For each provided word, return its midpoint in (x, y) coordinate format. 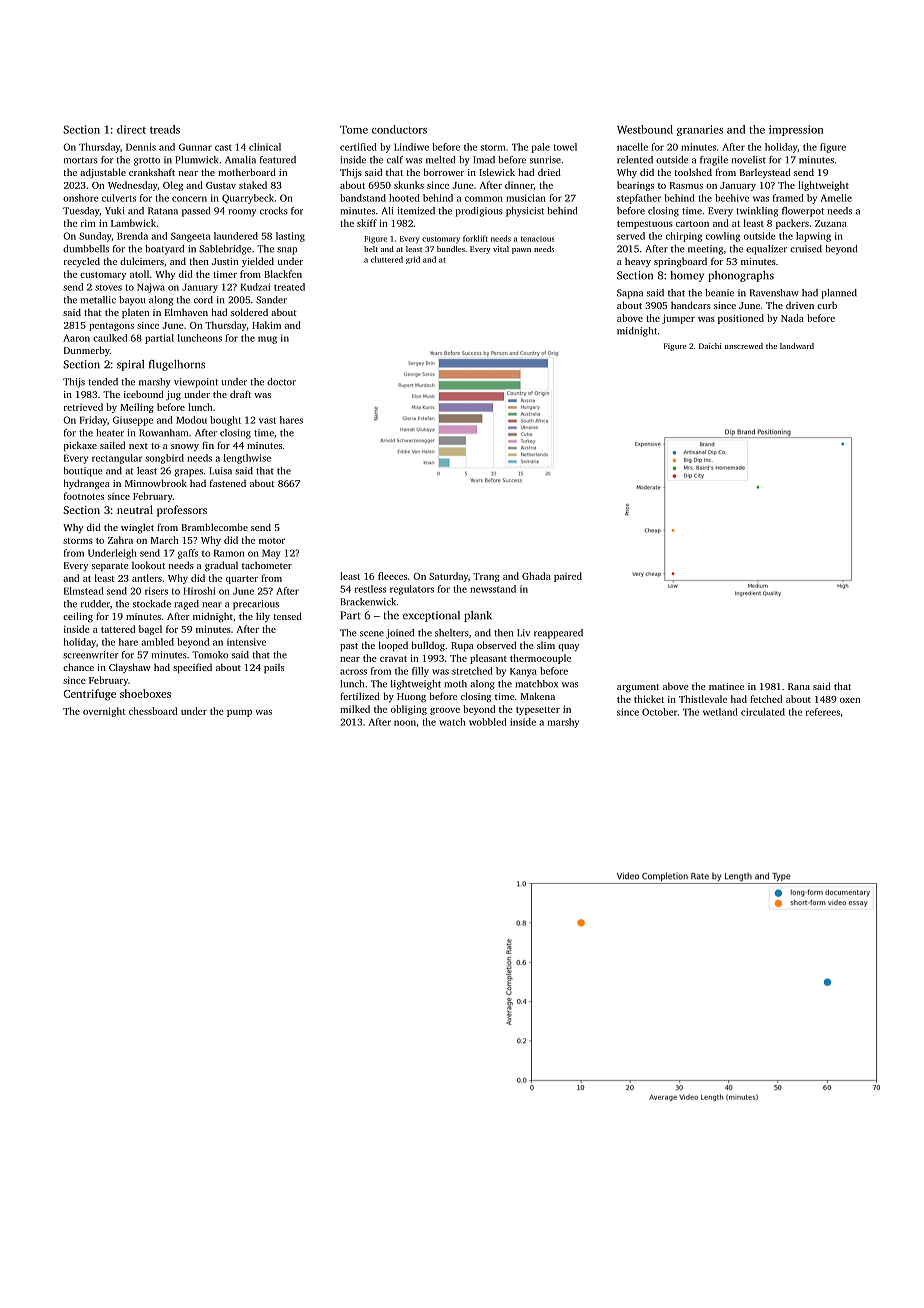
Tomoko (210, 655)
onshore (81, 198)
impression (796, 130)
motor (272, 541)
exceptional (431, 616)
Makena (538, 696)
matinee (726, 686)
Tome (354, 130)
